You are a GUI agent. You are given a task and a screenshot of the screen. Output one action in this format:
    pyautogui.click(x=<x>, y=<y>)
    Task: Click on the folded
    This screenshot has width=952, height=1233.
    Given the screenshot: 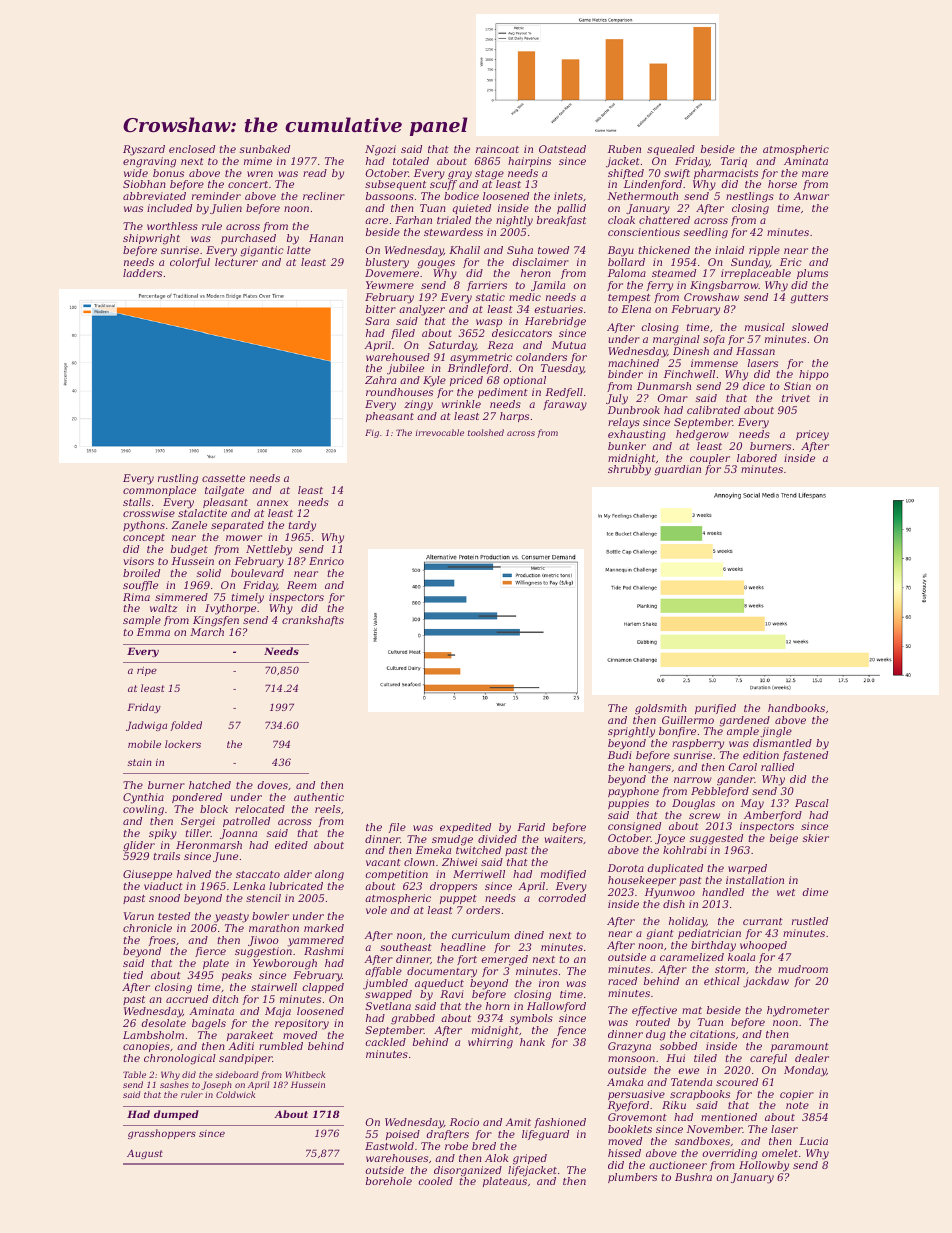 What is the action you would take?
    pyautogui.click(x=186, y=726)
